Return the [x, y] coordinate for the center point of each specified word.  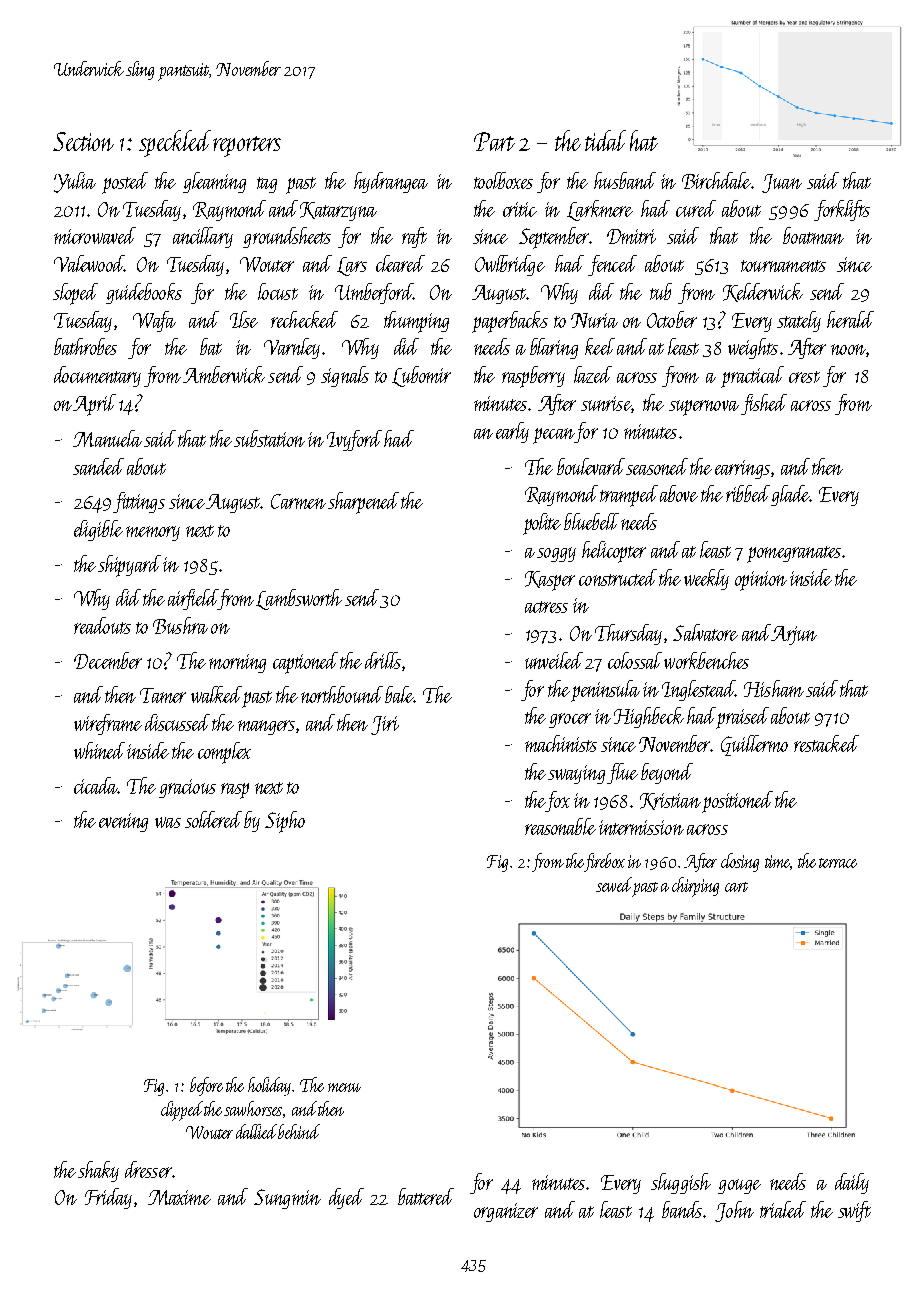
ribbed [748, 493]
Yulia [75, 182]
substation [269, 438]
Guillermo [754, 745]
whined [99, 750]
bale [399, 694]
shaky [98, 1171]
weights [753, 348]
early [512, 432]
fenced [612, 265]
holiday [269, 1086]
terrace [838, 863]
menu [344, 1087]
